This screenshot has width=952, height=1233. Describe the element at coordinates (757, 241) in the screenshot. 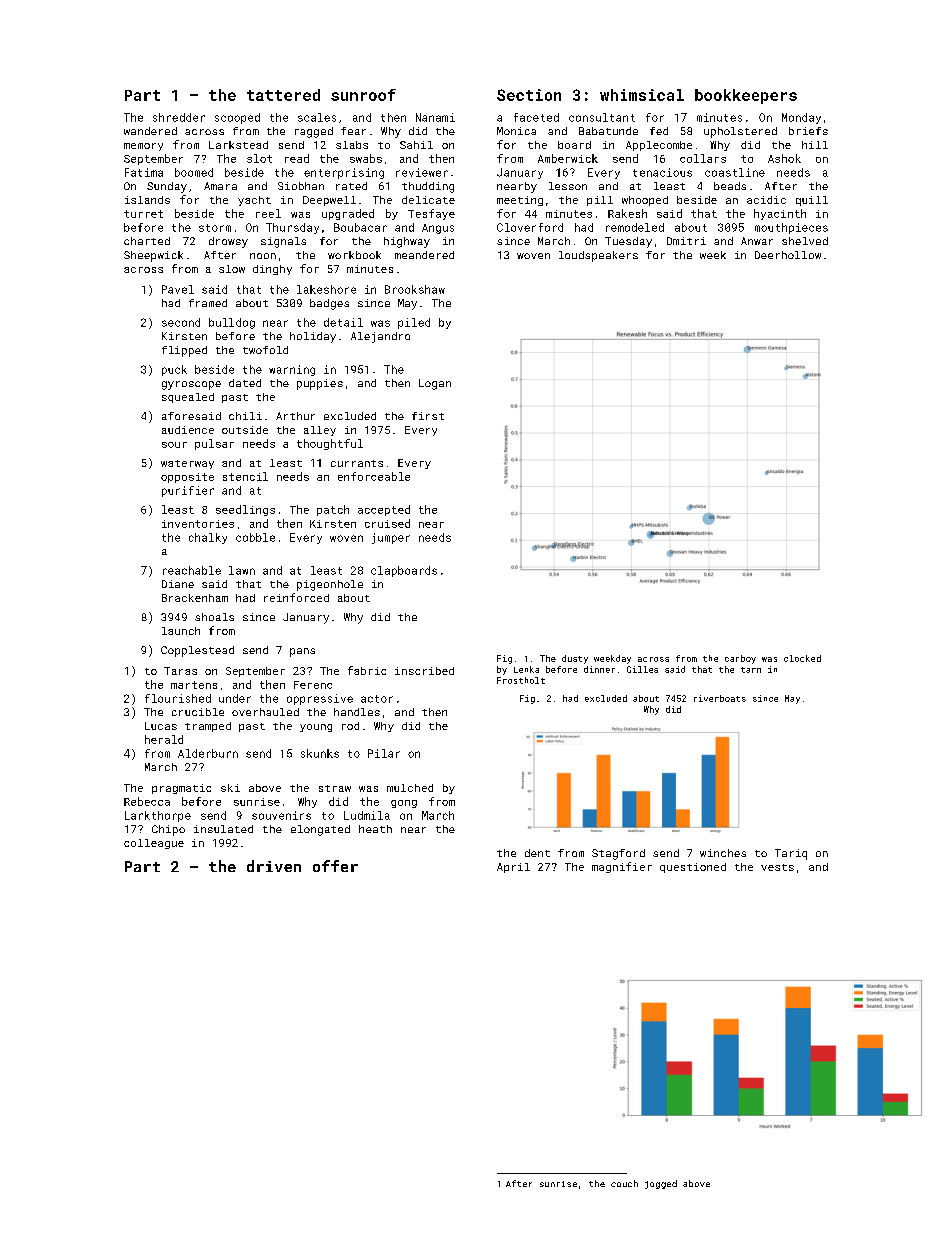

I see `Anwar` at that location.
